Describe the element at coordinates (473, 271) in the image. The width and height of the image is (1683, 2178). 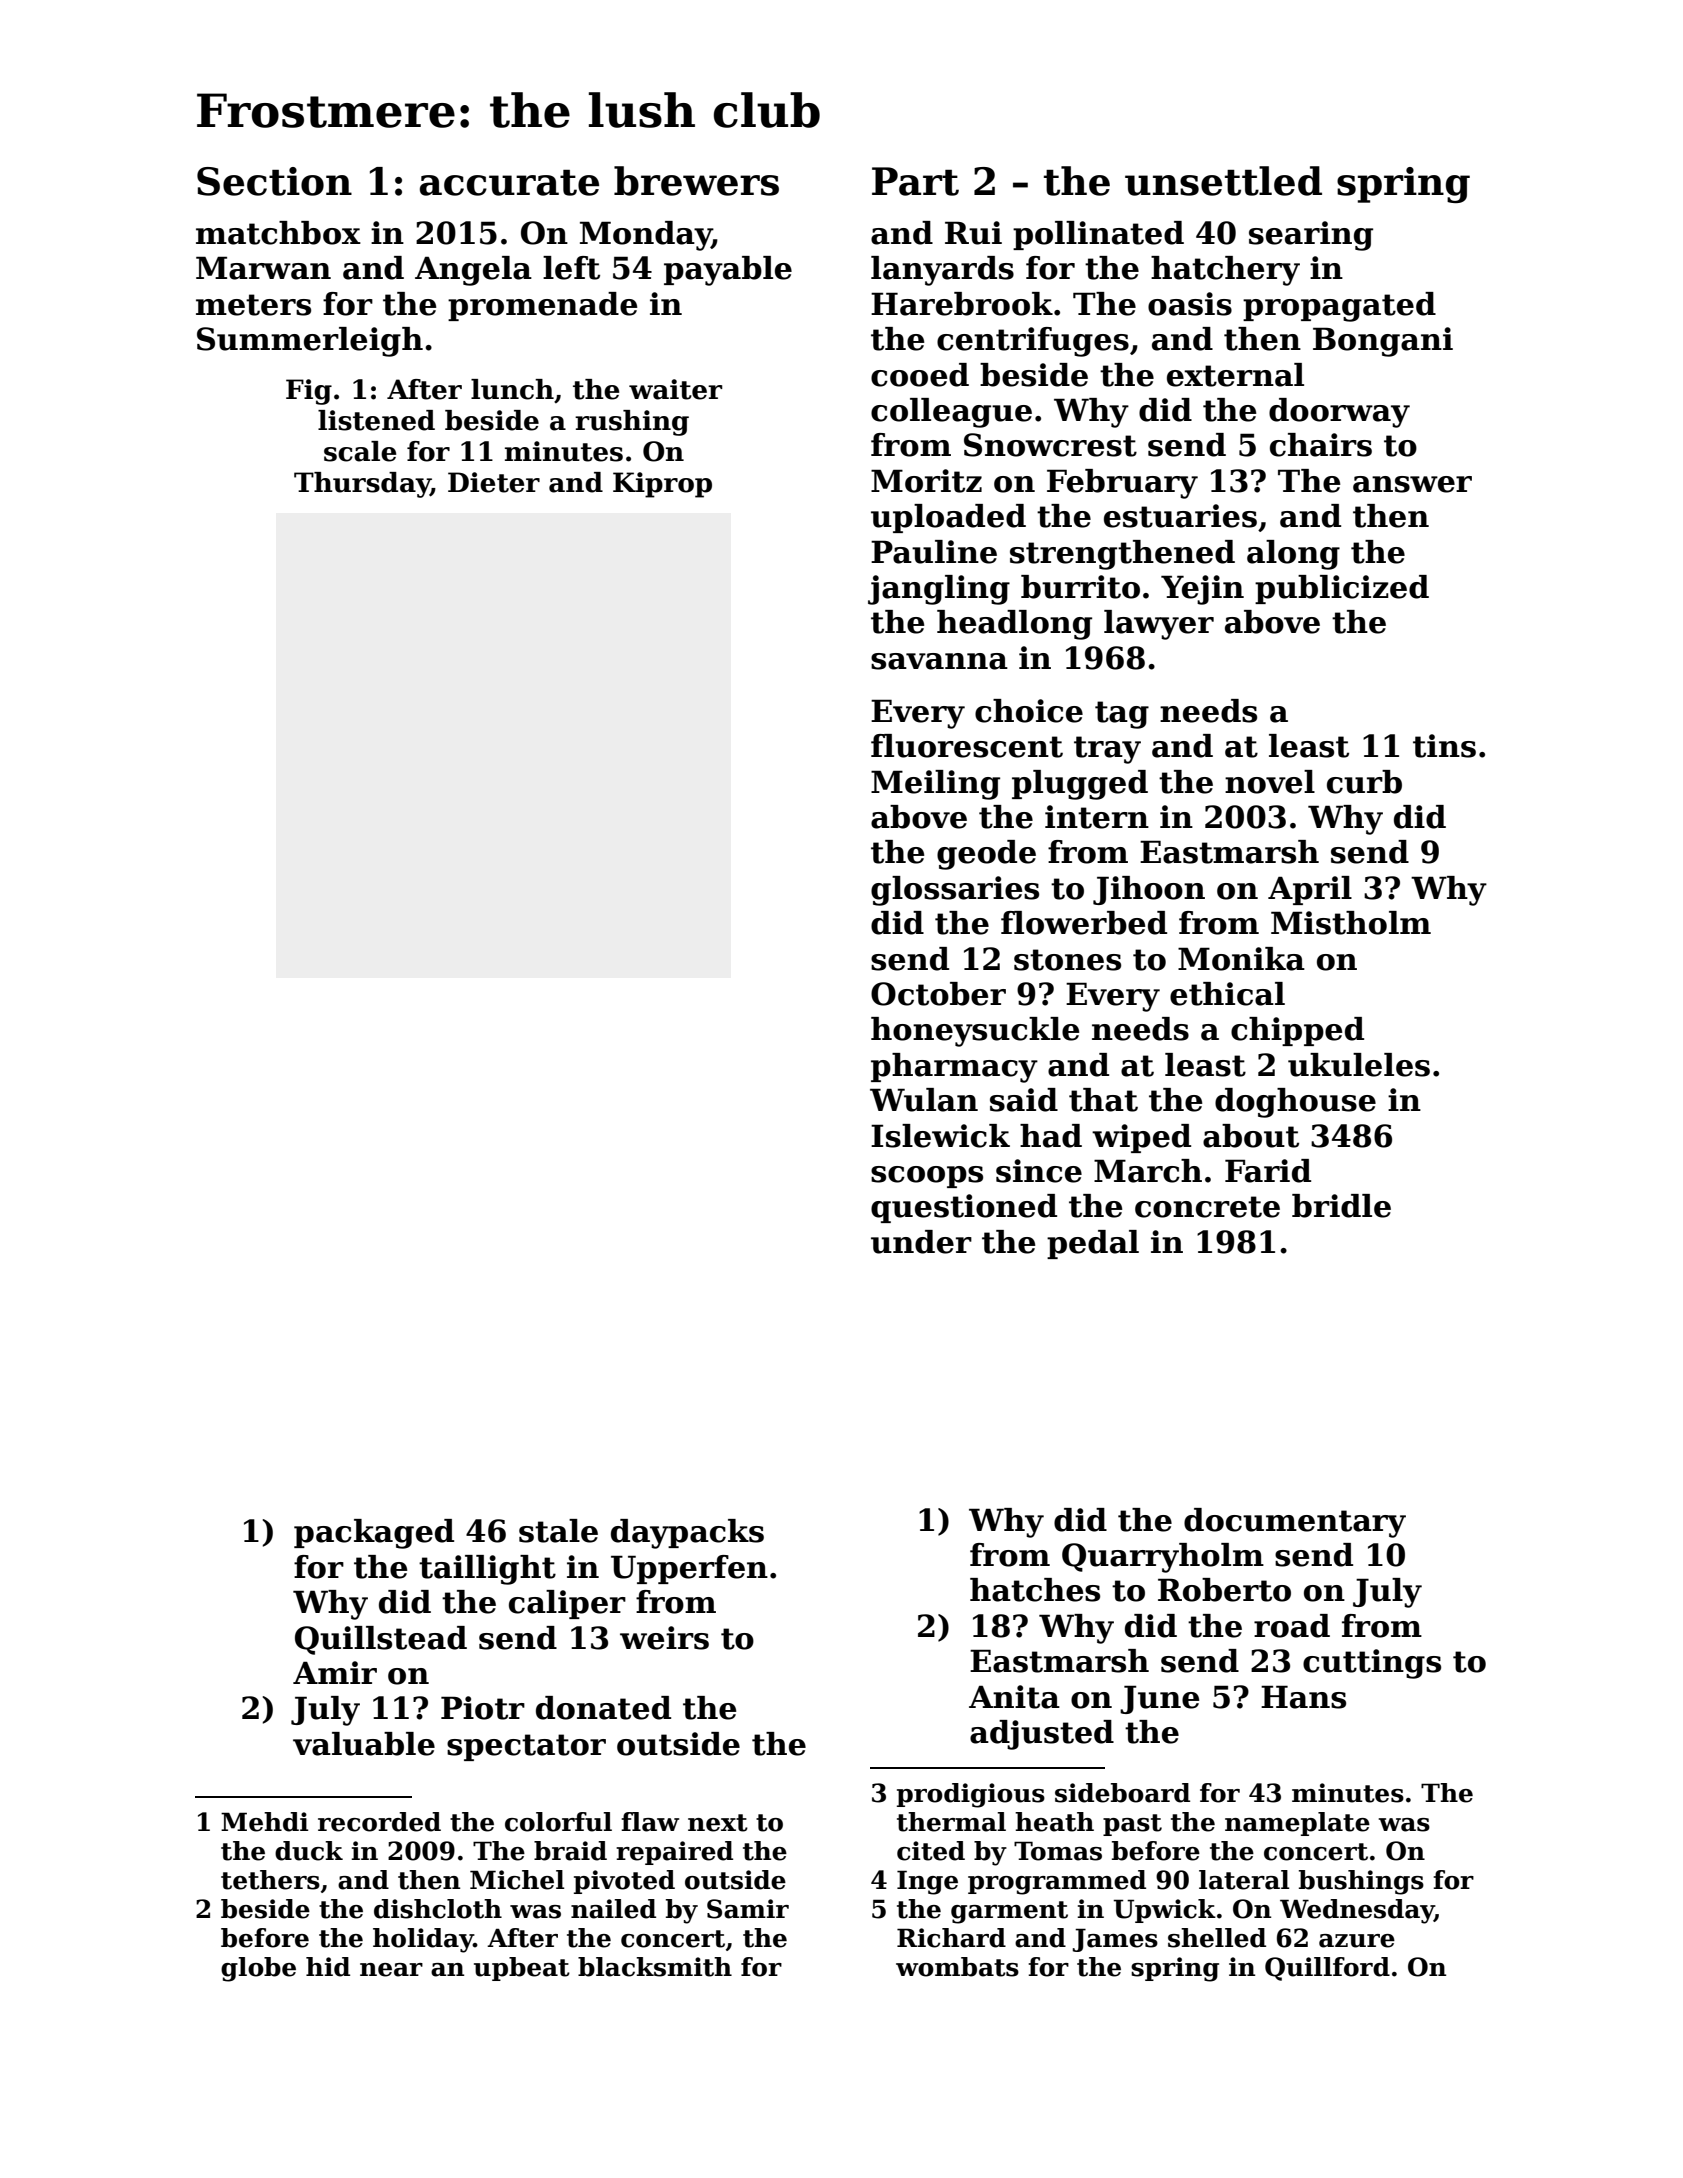
I see `Angela` at that location.
